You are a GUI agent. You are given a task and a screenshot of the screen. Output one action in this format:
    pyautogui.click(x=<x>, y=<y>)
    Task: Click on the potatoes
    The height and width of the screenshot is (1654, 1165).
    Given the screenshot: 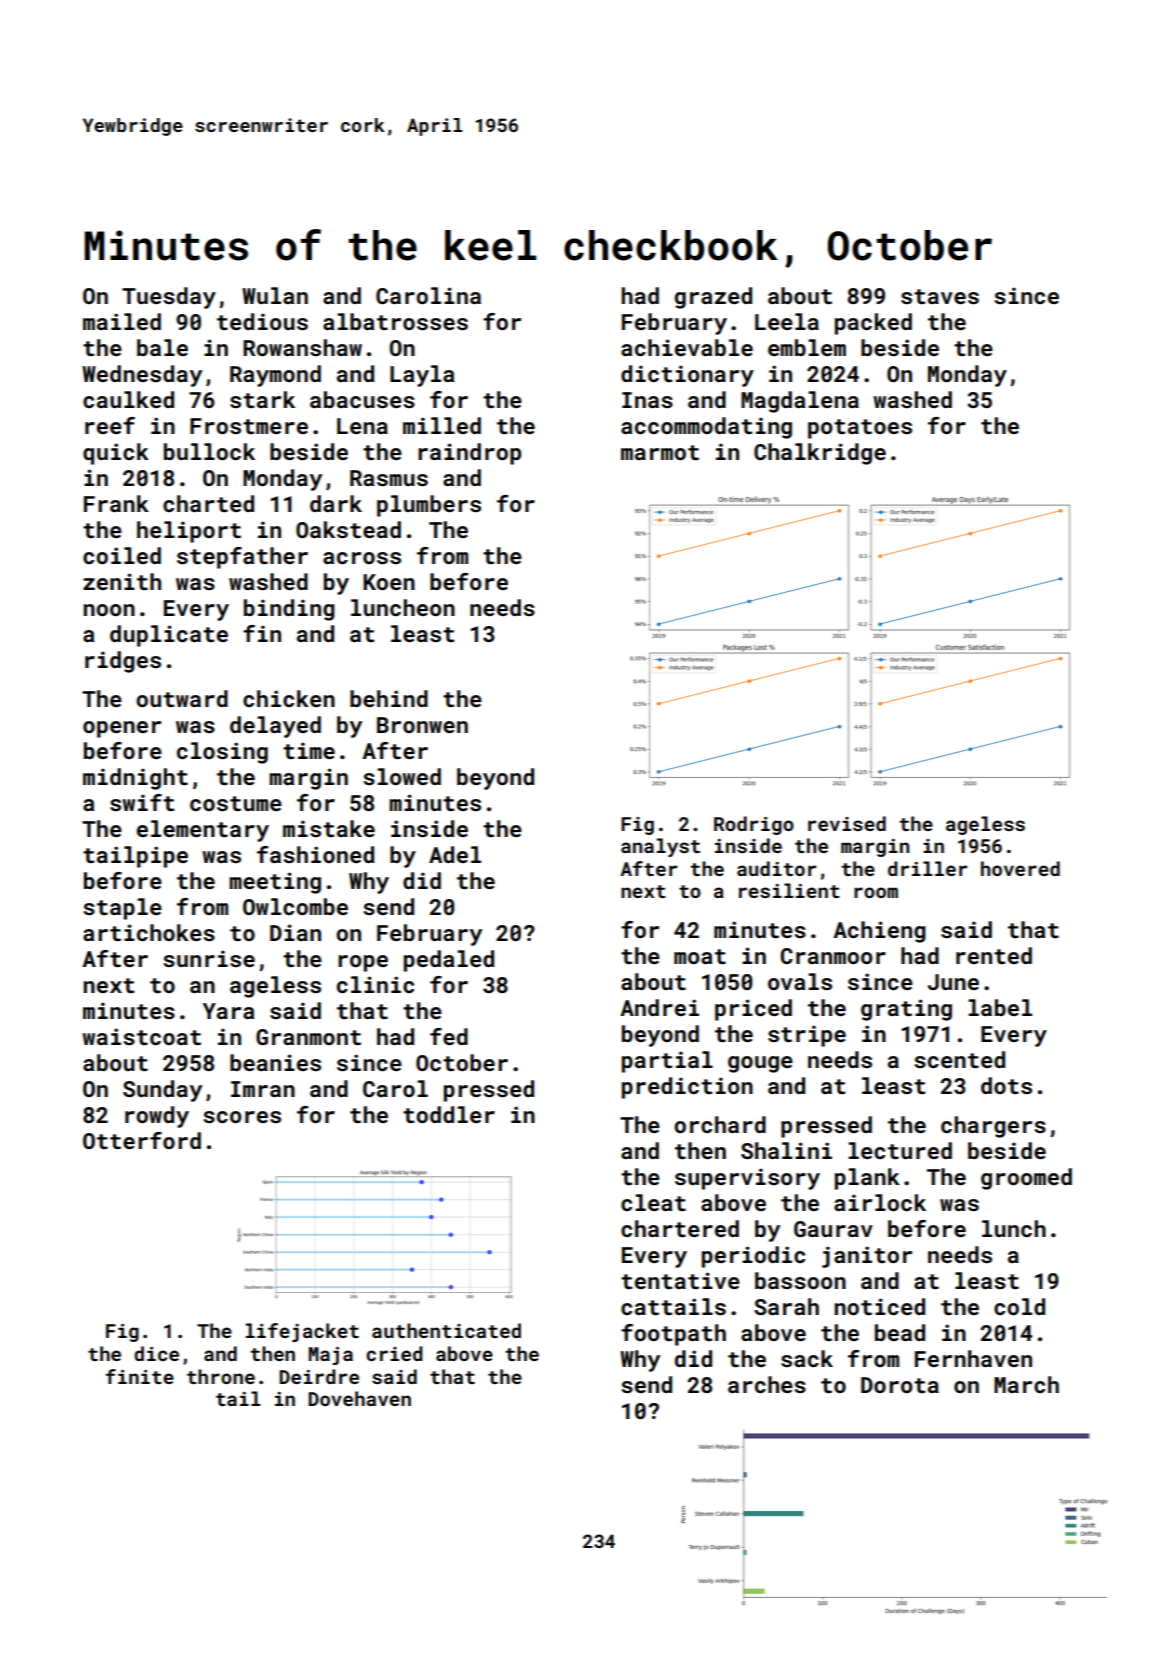 What is the action you would take?
    pyautogui.click(x=860, y=429)
